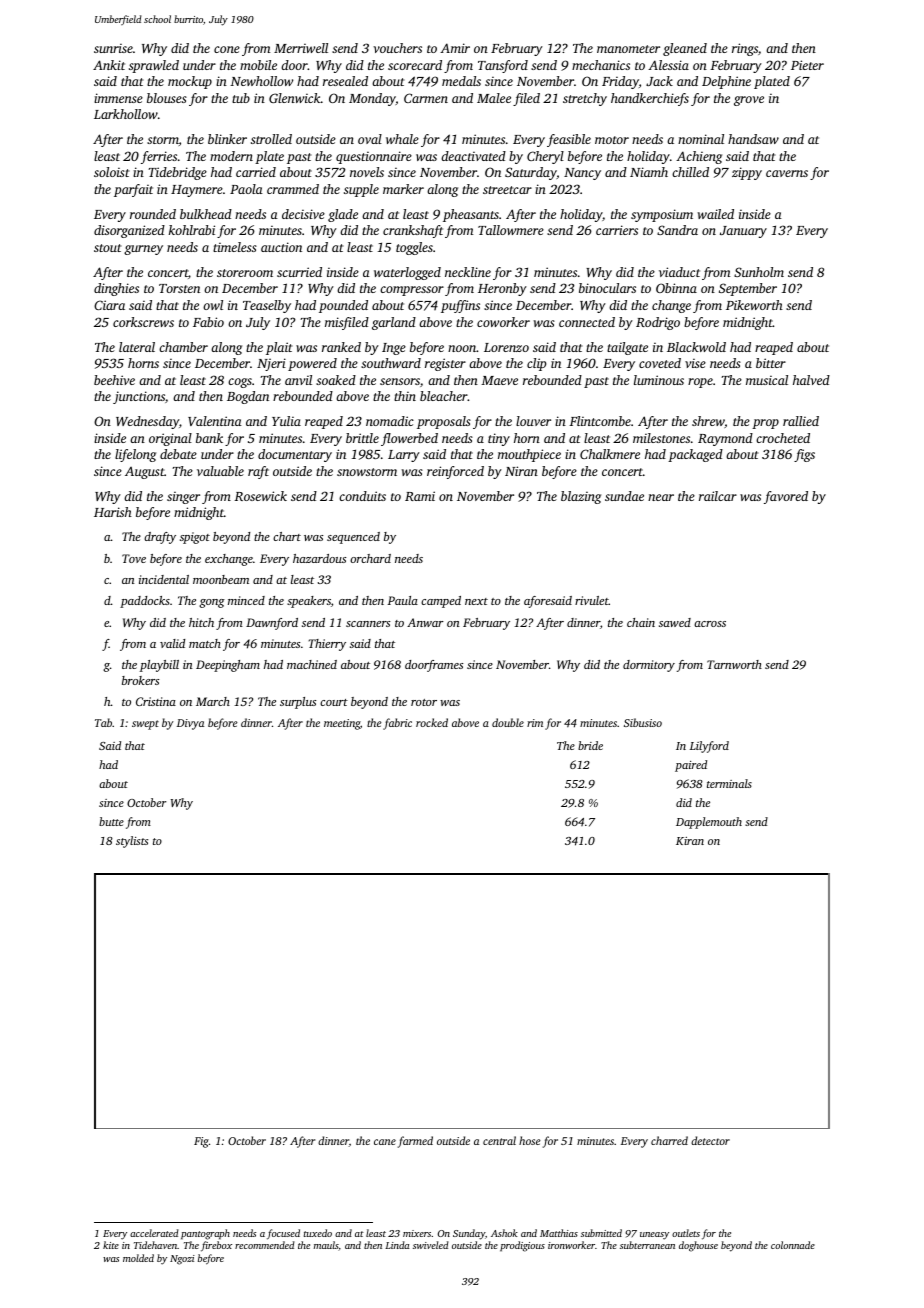 The image size is (924, 1308). I want to click on Newhollow, so click(261, 81).
